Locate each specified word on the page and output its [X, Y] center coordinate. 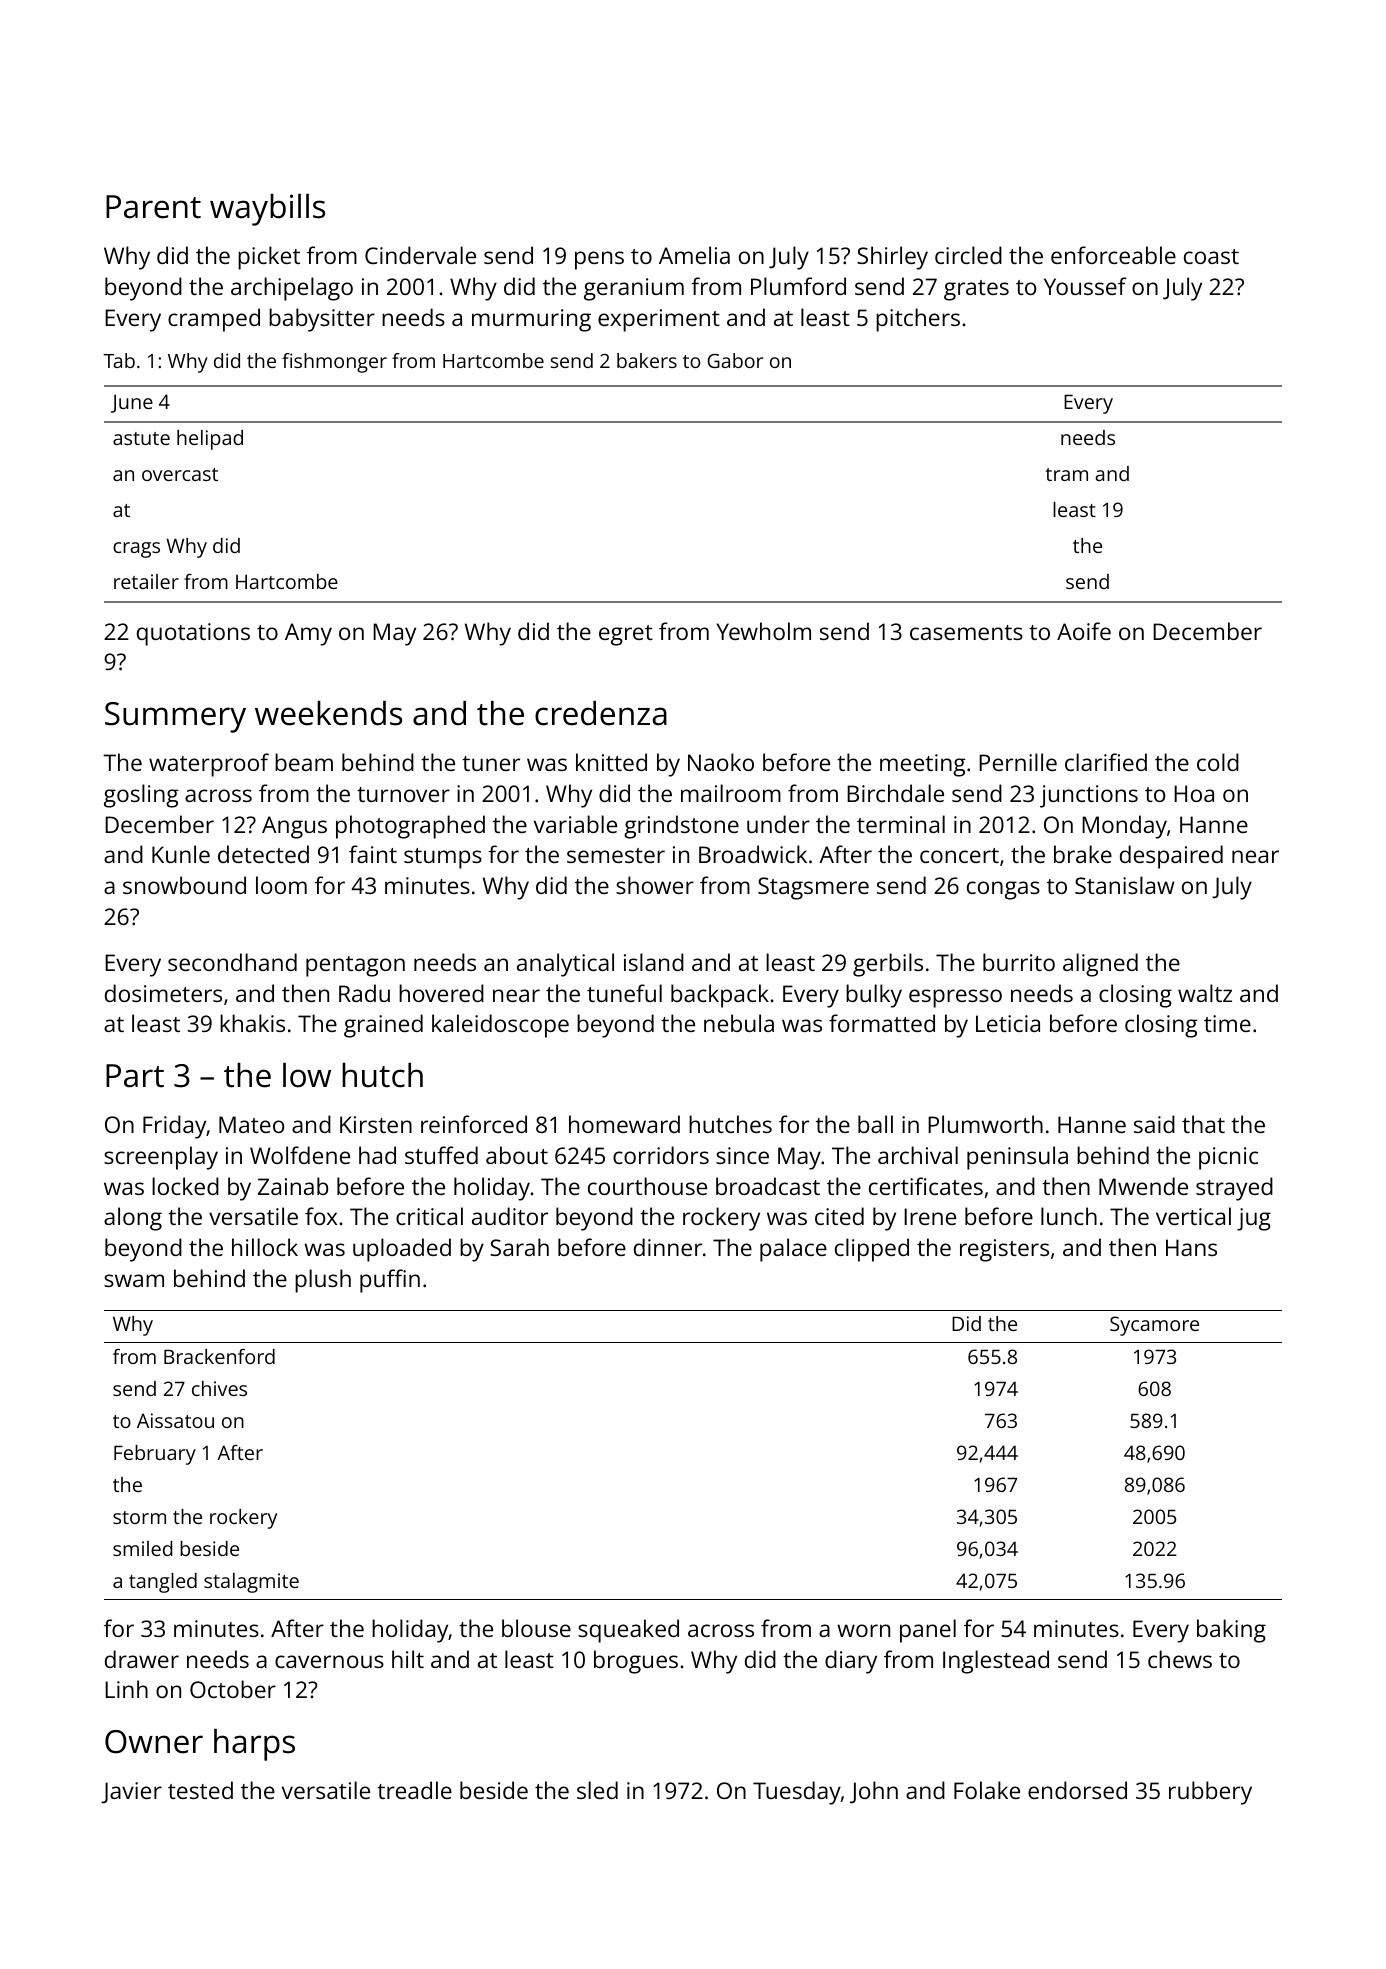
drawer [142, 1659]
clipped [872, 1250]
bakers [647, 360]
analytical [565, 965]
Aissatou [175, 1420]
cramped [214, 320]
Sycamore [1154, 1326]
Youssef [1085, 286]
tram [1066, 474]
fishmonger [334, 363]
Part [135, 1076]
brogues [636, 1662]
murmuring [531, 320]
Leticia [1008, 1023]
